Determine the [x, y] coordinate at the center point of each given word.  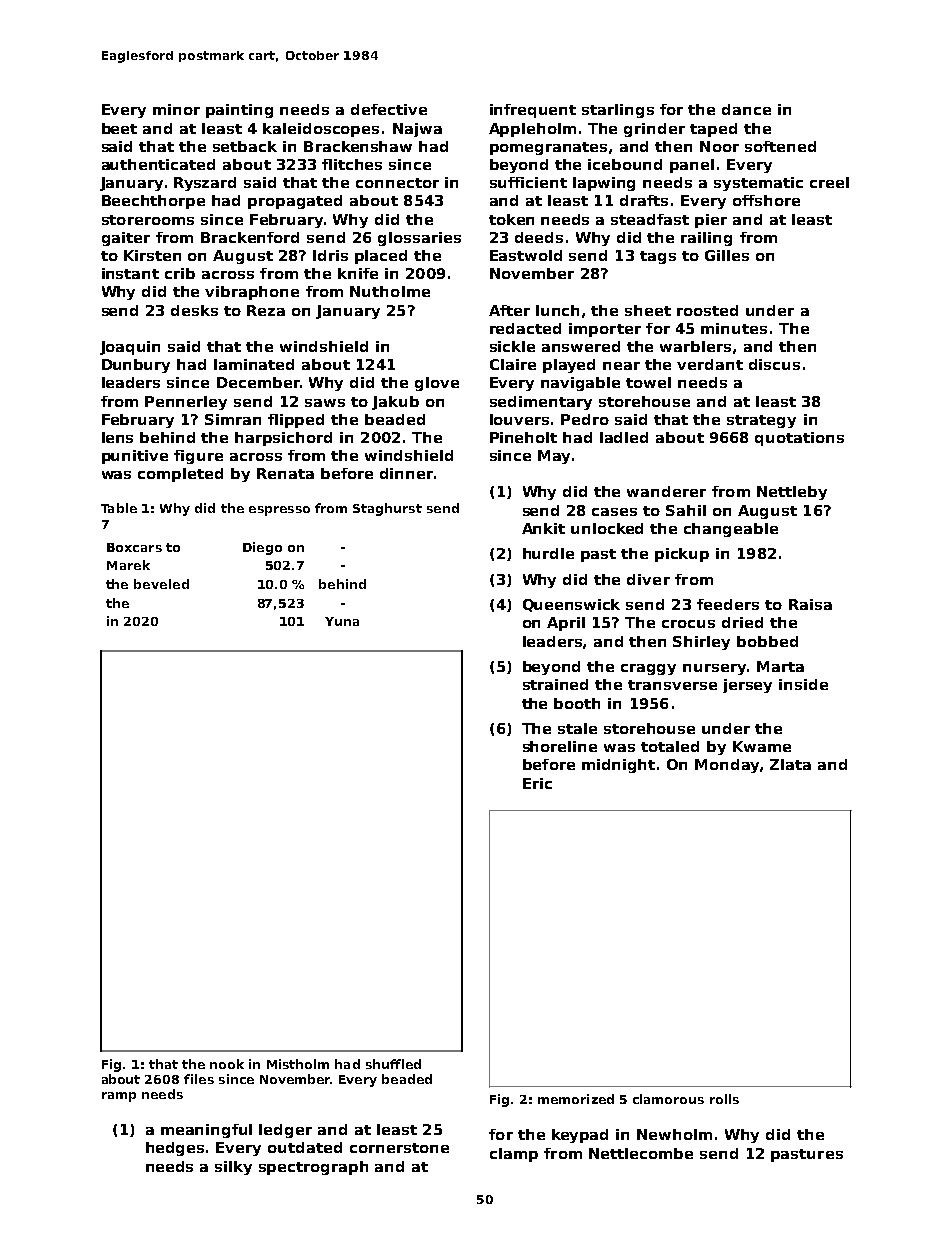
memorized [576, 1099]
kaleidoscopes [321, 130]
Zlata [790, 764]
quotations [799, 439]
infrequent [533, 111]
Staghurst [387, 509]
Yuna [342, 621]
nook [227, 1064]
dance [746, 109]
